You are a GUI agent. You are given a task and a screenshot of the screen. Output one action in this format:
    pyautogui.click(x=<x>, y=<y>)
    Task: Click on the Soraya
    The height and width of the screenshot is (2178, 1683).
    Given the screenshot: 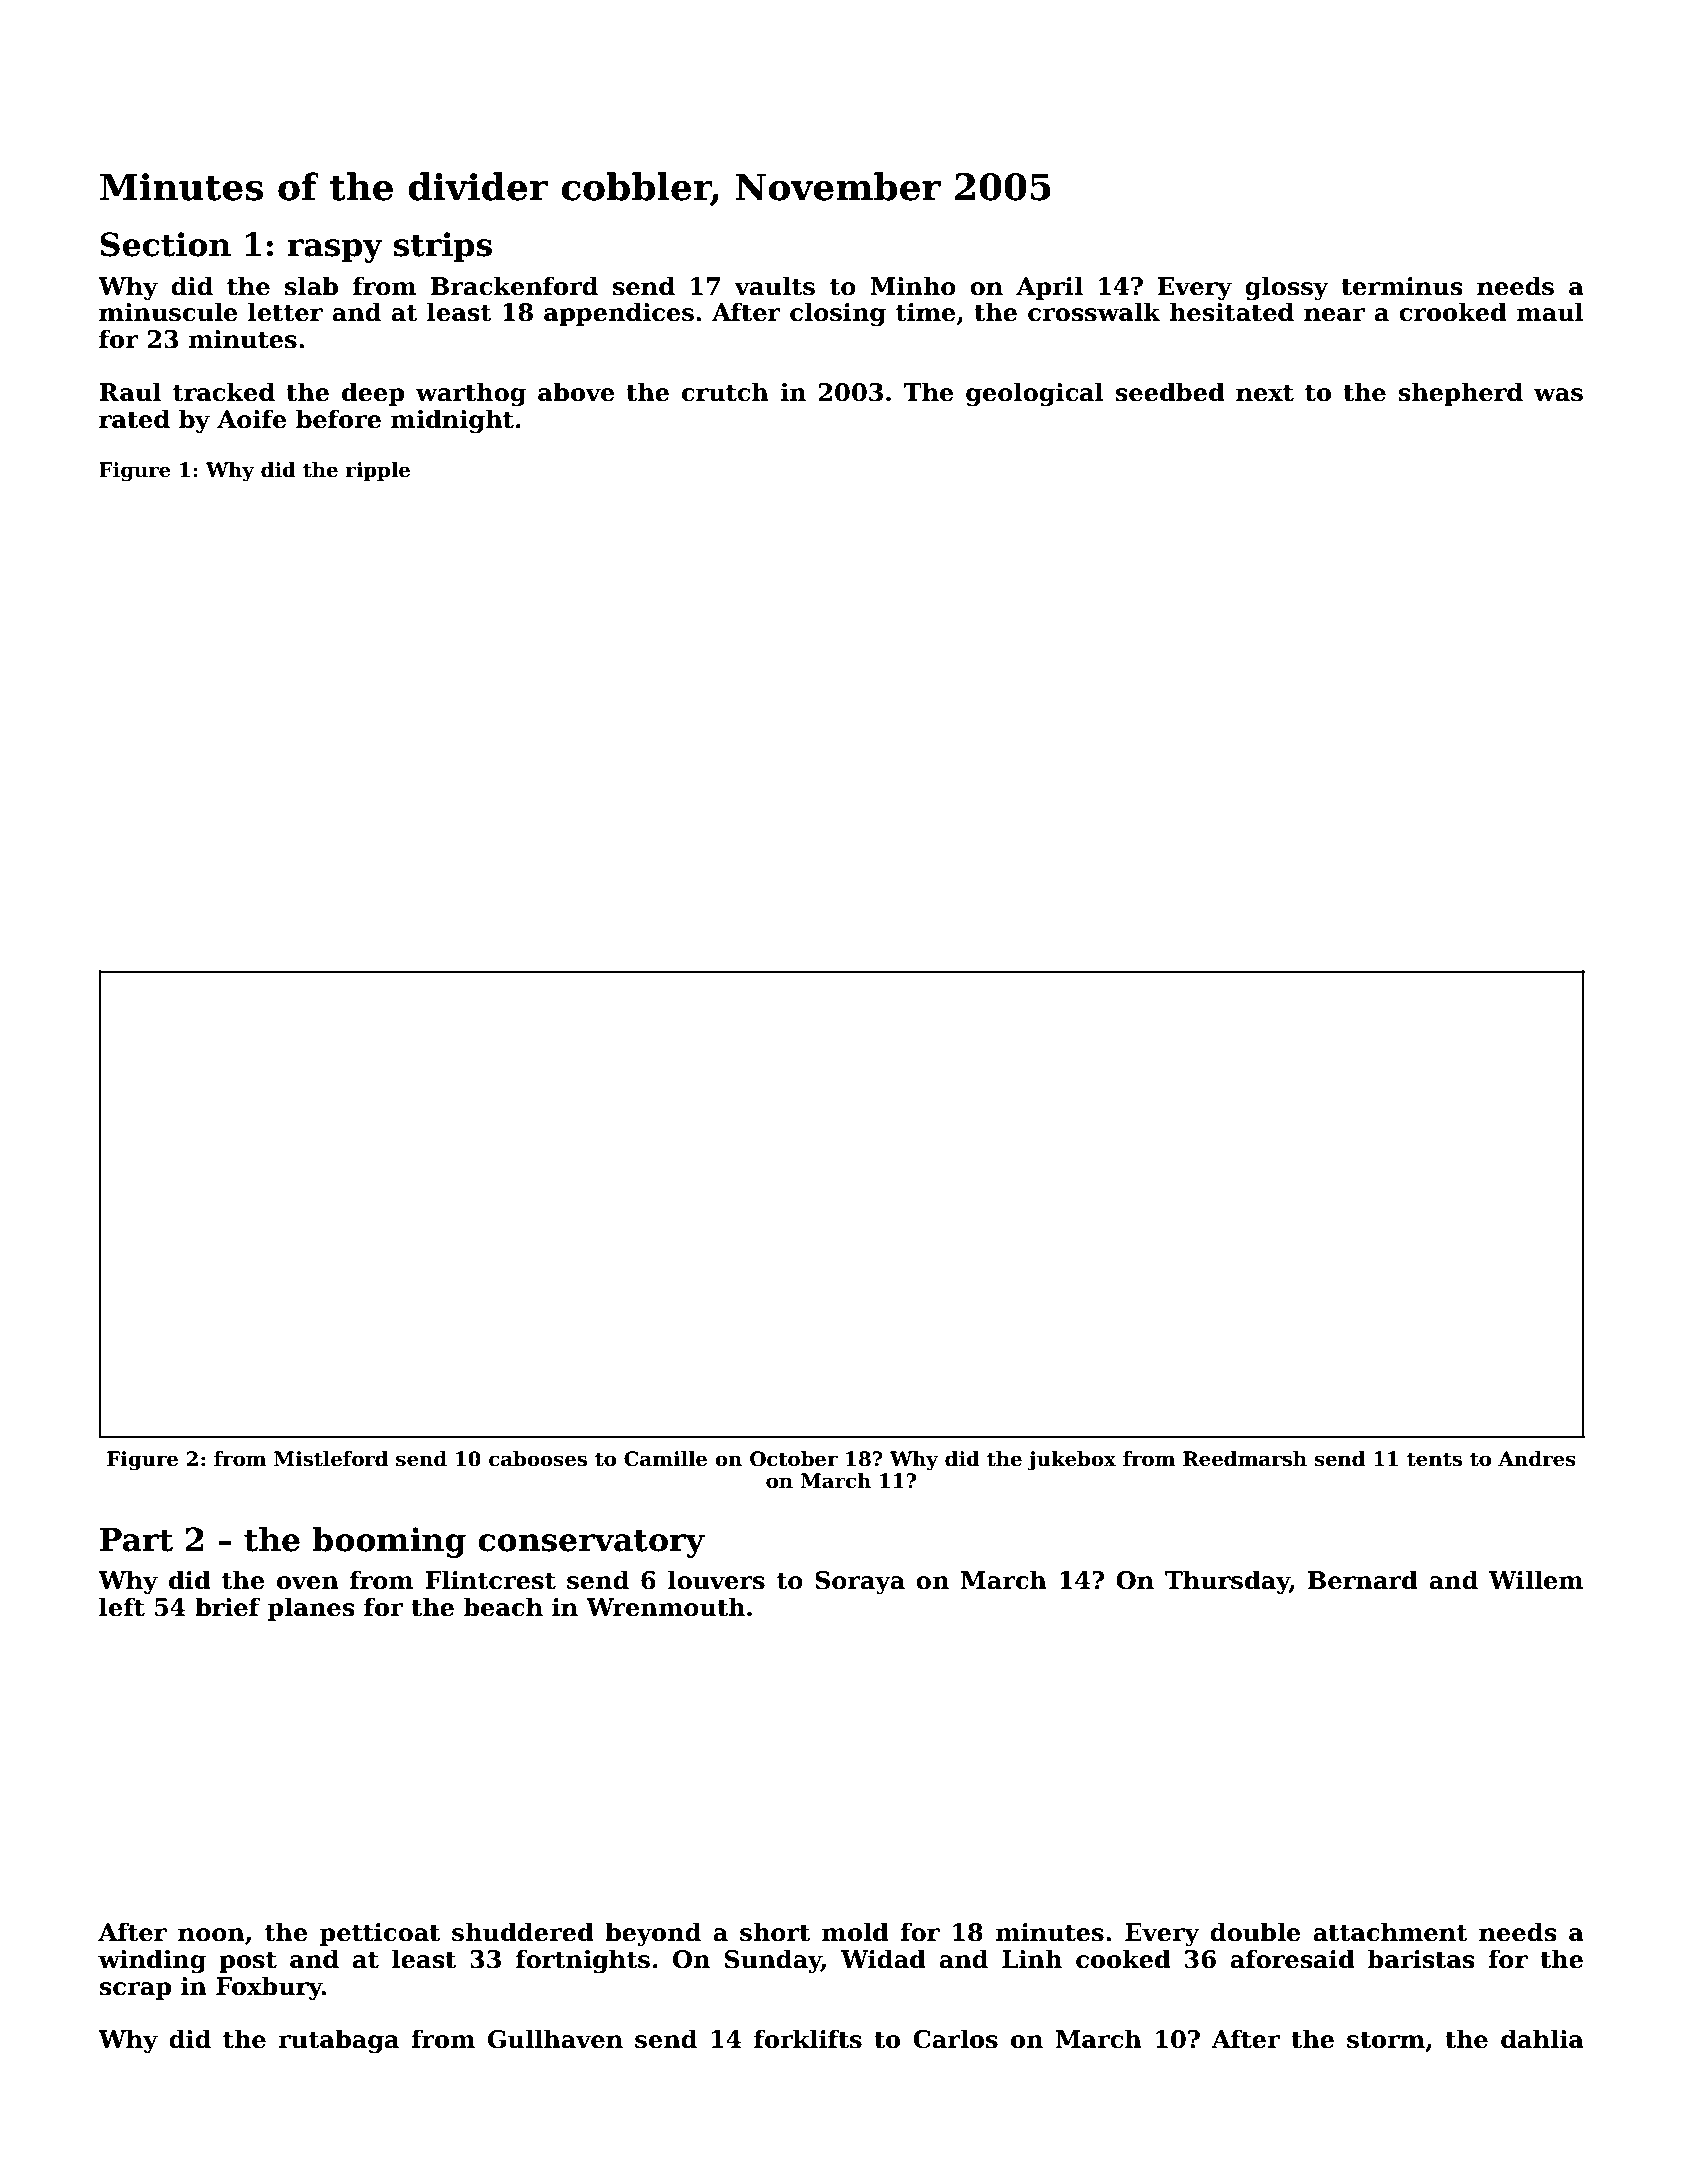 What is the action you would take?
    pyautogui.click(x=860, y=1583)
